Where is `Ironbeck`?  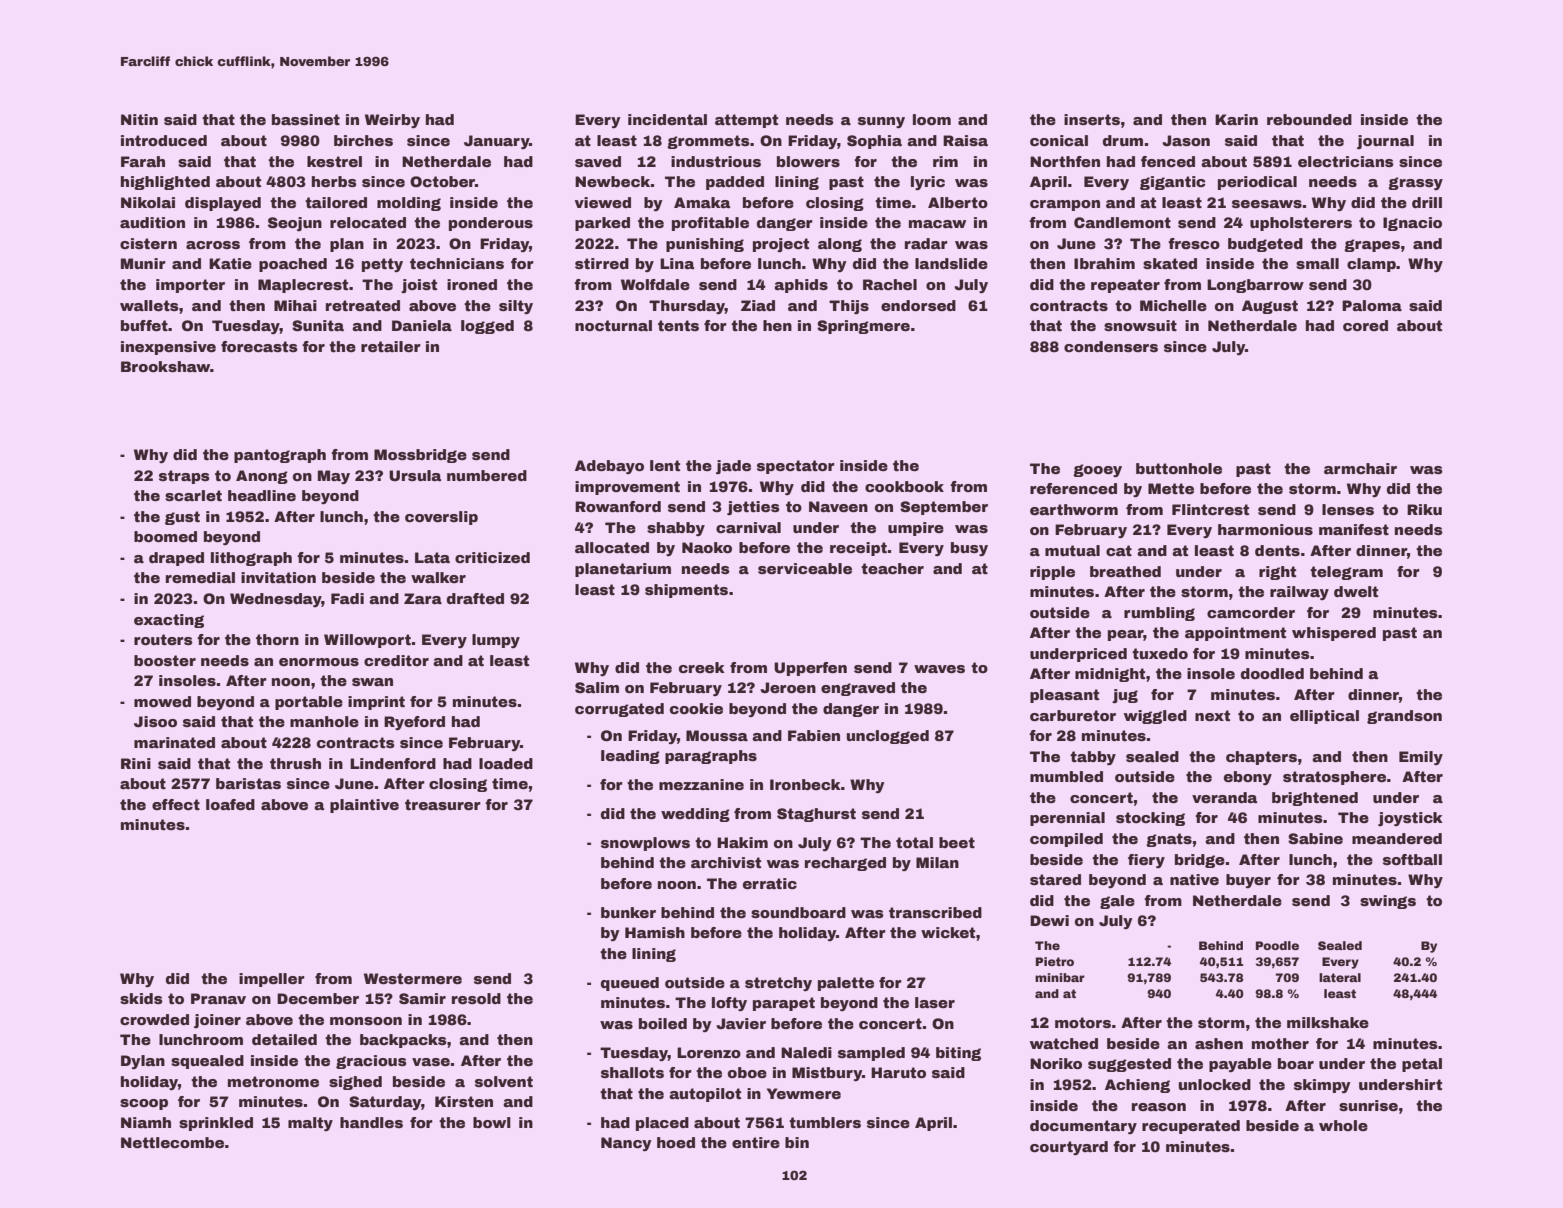
Ironbeck is located at coordinates (805, 784).
